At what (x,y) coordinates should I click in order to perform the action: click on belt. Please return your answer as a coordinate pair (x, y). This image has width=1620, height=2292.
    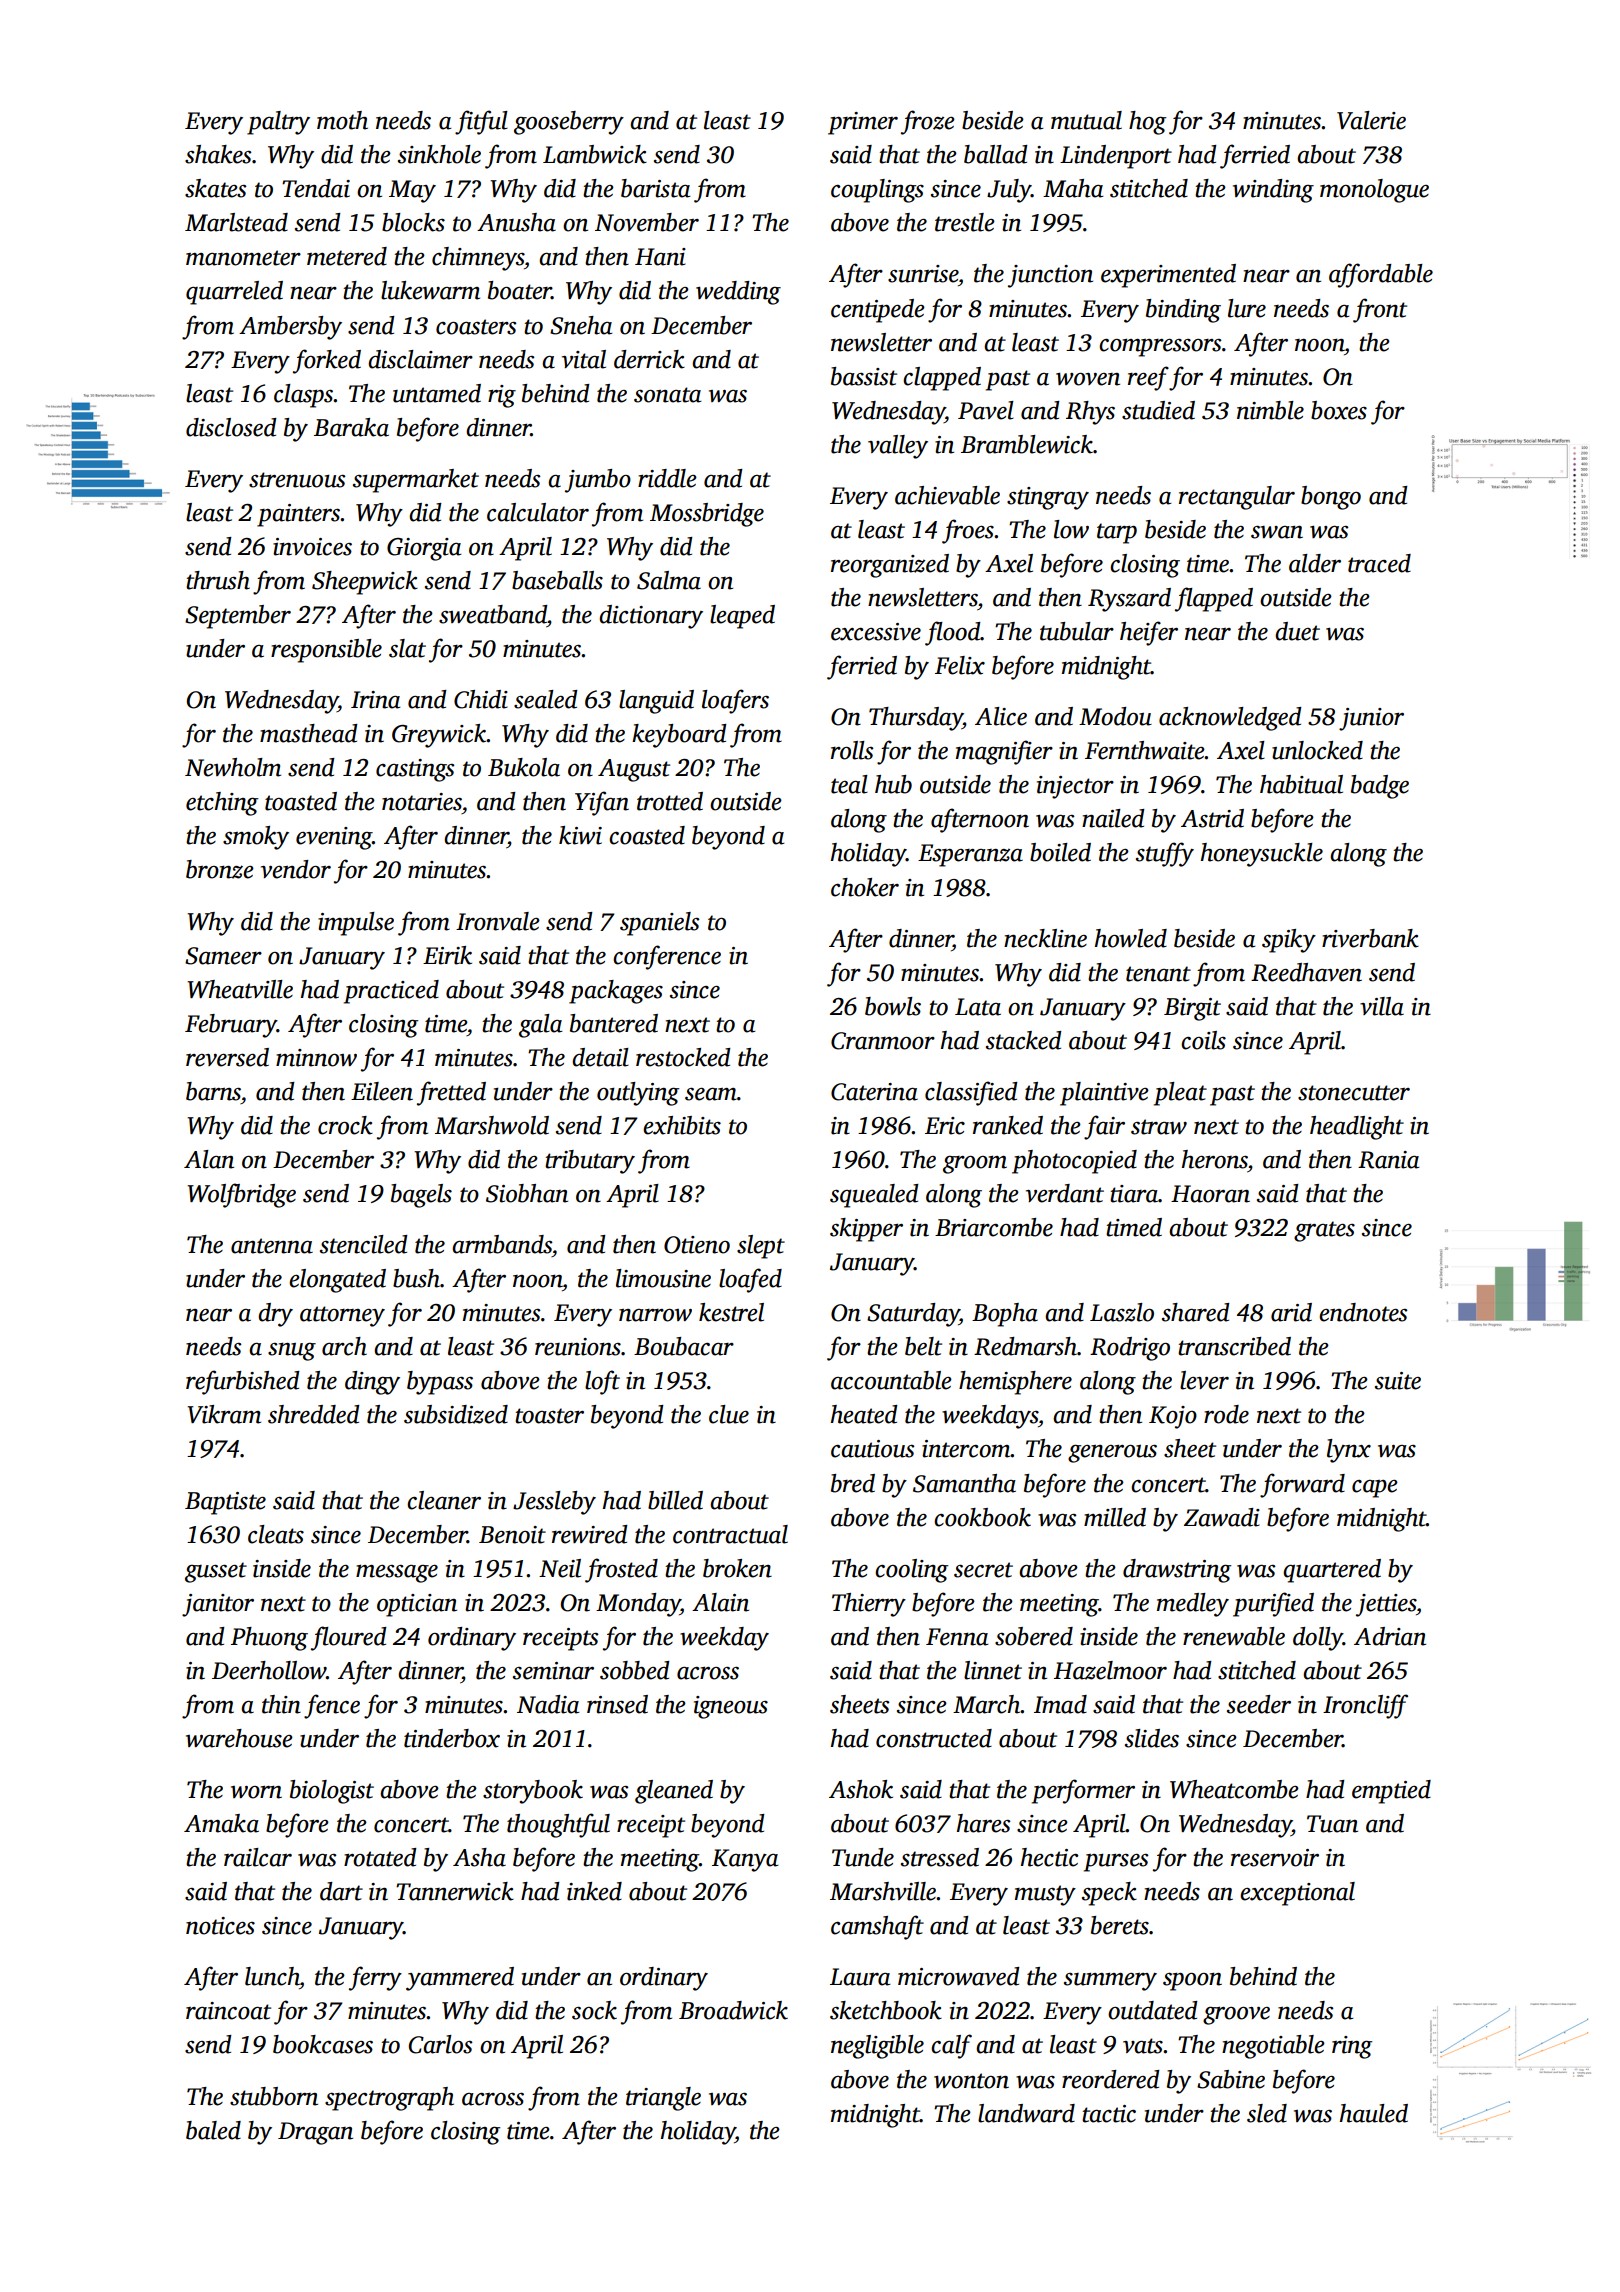
    Looking at the image, I should click on (923, 1346).
